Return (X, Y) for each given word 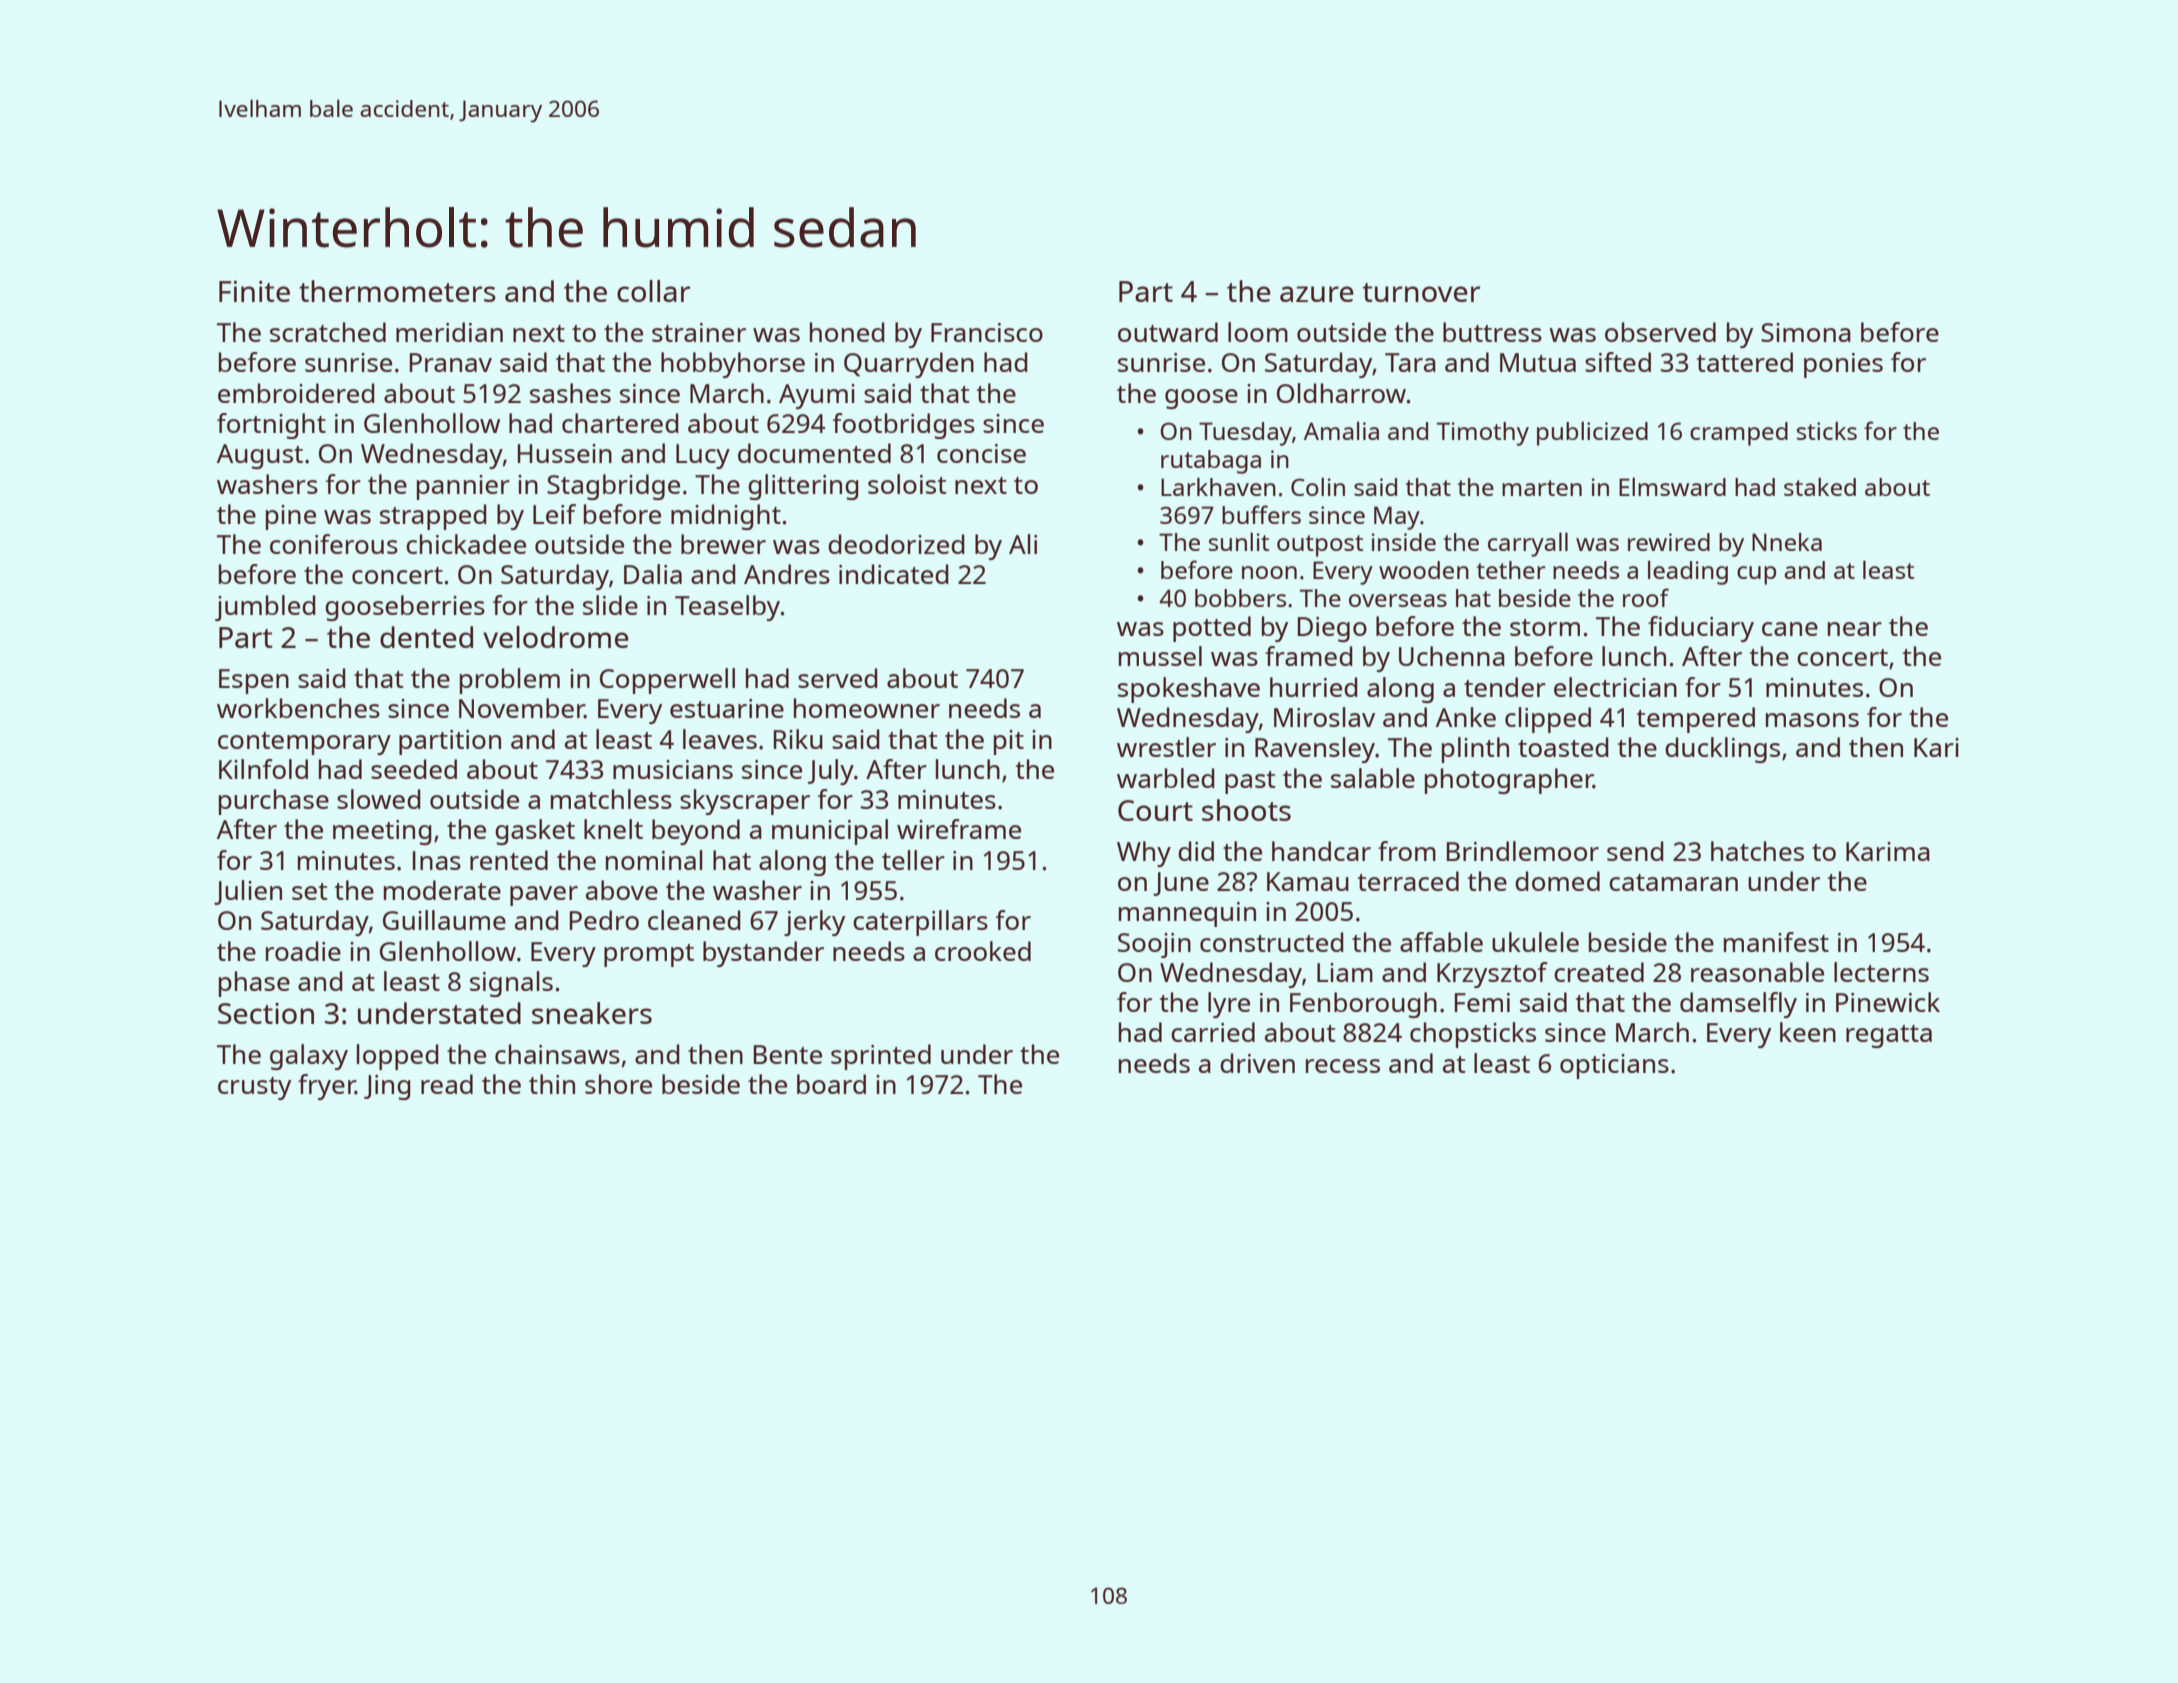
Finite (254, 291)
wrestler (1166, 747)
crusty (254, 1088)
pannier (463, 487)
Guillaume (444, 920)
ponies (1843, 365)
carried (1213, 1032)
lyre (1229, 1005)
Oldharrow (1341, 393)
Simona (1806, 332)
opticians (1614, 1066)
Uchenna (1452, 656)
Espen (254, 681)
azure (1317, 294)
